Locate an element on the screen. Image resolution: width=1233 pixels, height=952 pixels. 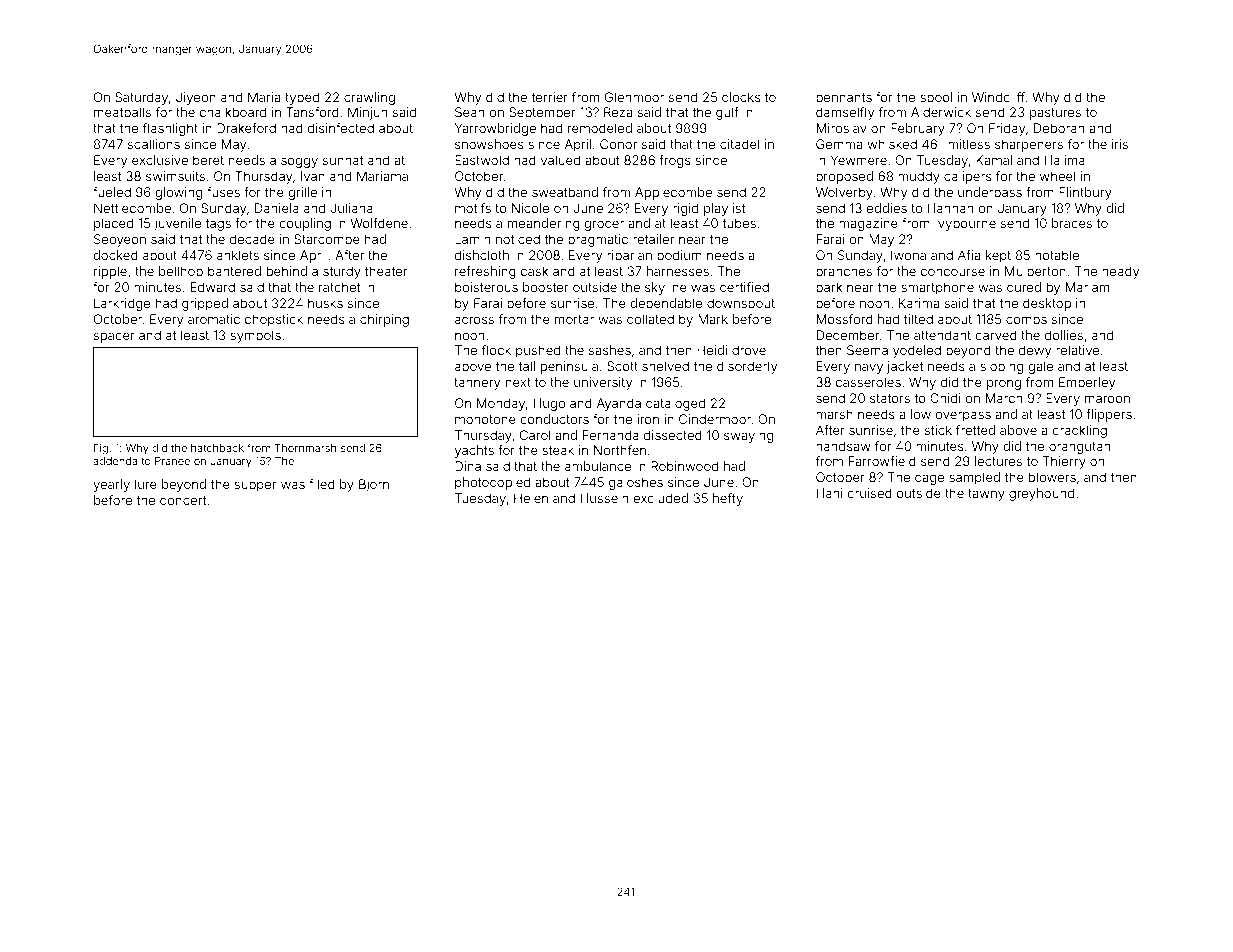
supper is located at coordinates (255, 486).
